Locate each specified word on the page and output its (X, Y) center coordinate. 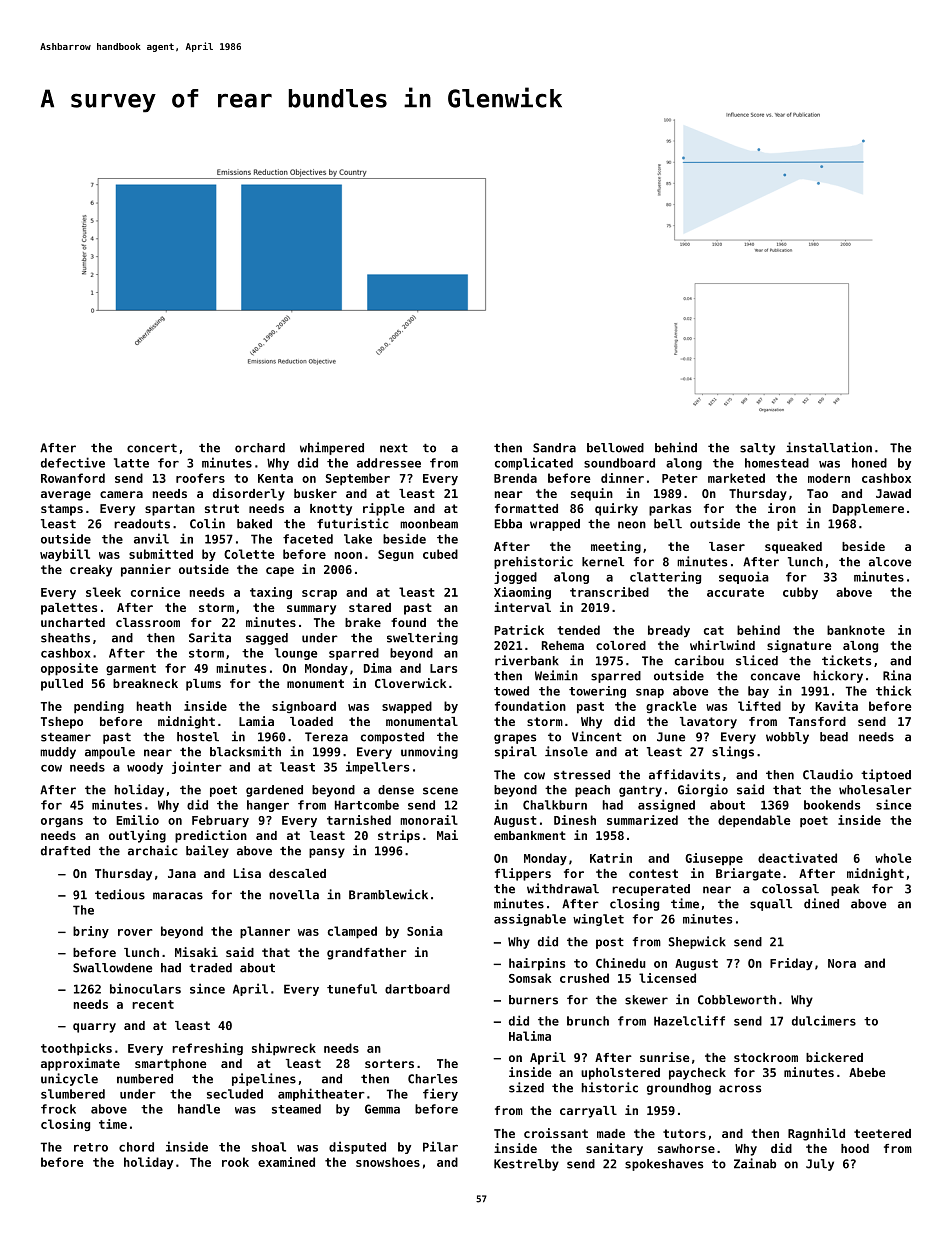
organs (62, 822)
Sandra (554, 448)
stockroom (766, 1057)
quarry (94, 1028)
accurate (735, 592)
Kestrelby (526, 1165)
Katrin (611, 858)
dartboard (417, 989)
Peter (680, 478)
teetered (882, 1133)
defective (73, 462)
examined (286, 1162)
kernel (603, 562)
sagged (267, 639)
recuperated (651, 890)
